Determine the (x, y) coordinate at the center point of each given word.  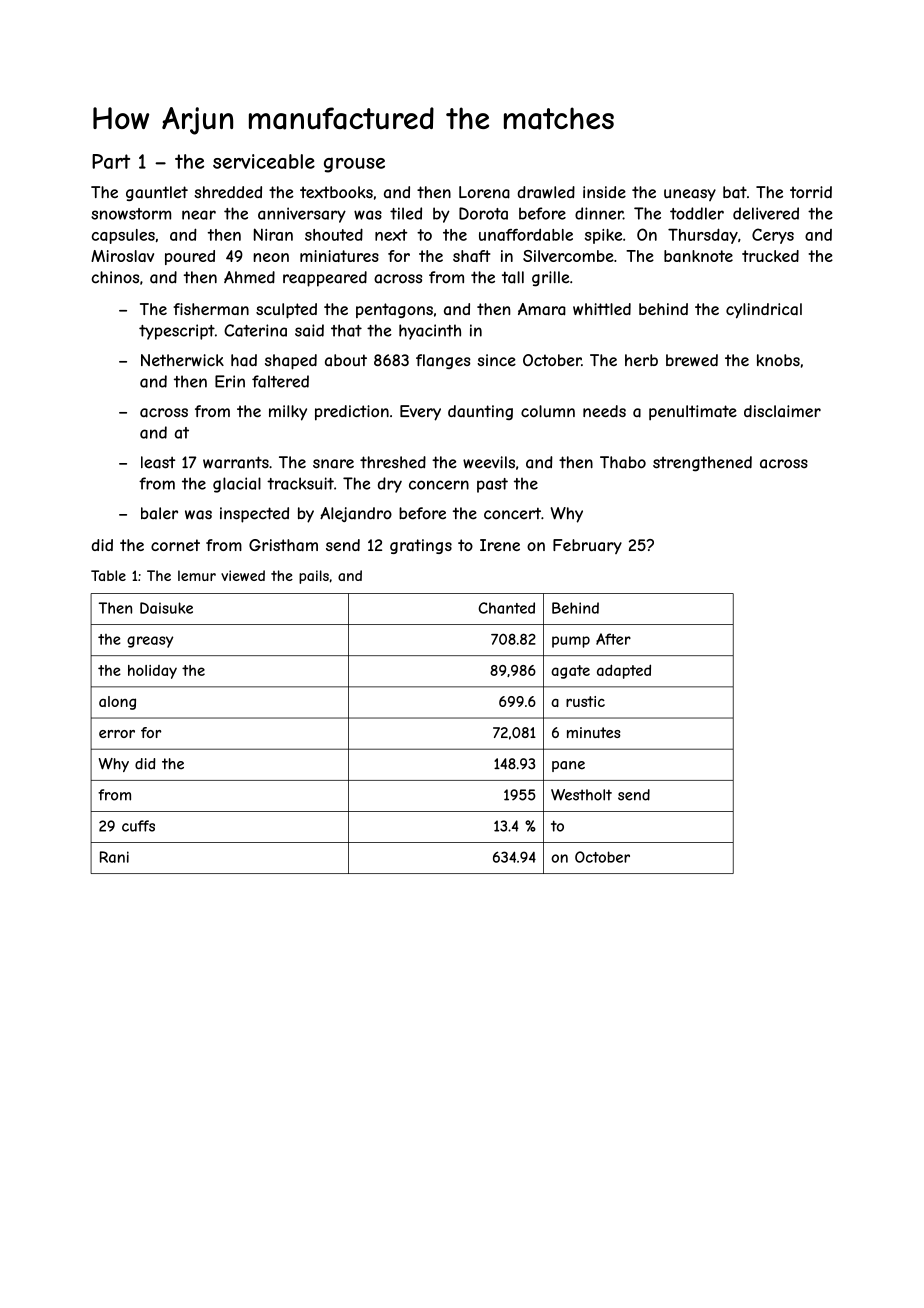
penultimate (693, 413)
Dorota (483, 213)
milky (288, 413)
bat (735, 192)
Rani (114, 857)
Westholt (581, 795)
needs (604, 411)
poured (190, 257)
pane (568, 766)
